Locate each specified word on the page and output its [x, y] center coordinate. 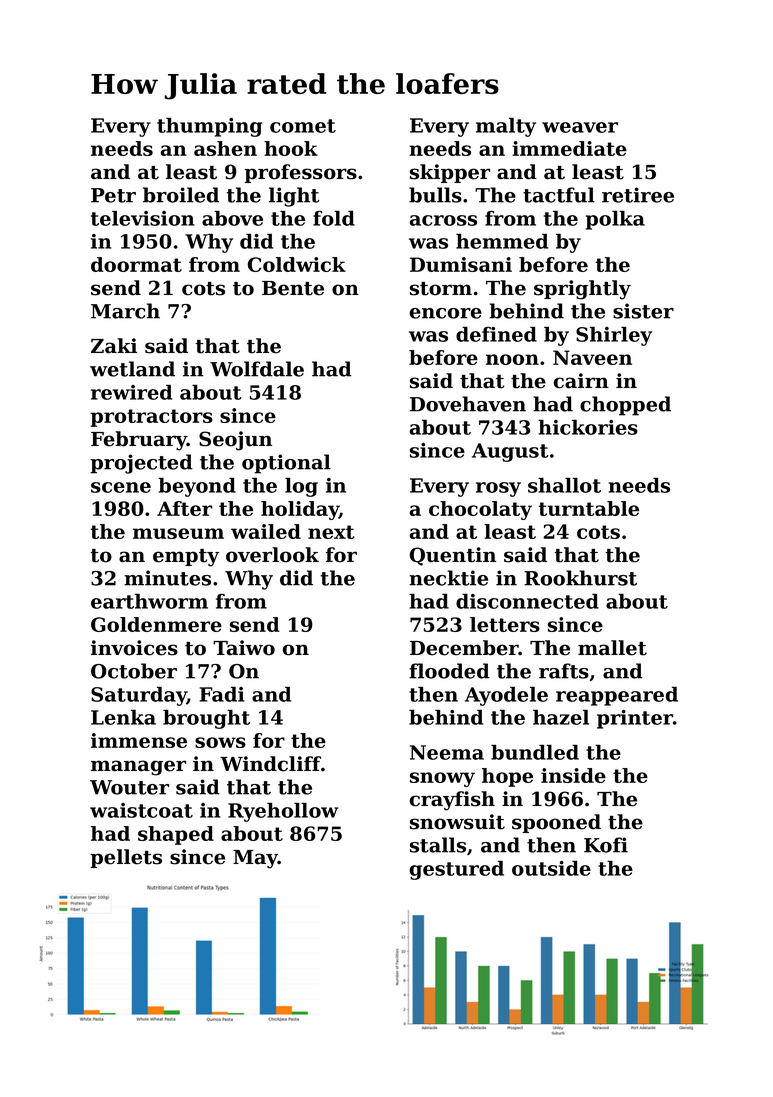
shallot [564, 485]
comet [303, 126]
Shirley [614, 336]
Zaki [114, 346]
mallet [612, 648]
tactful [559, 195]
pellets [126, 858]
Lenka [123, 717]
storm [441, 289]
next [331, 532]
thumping [209, 127]
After [184, 508]
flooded [449, 671]
